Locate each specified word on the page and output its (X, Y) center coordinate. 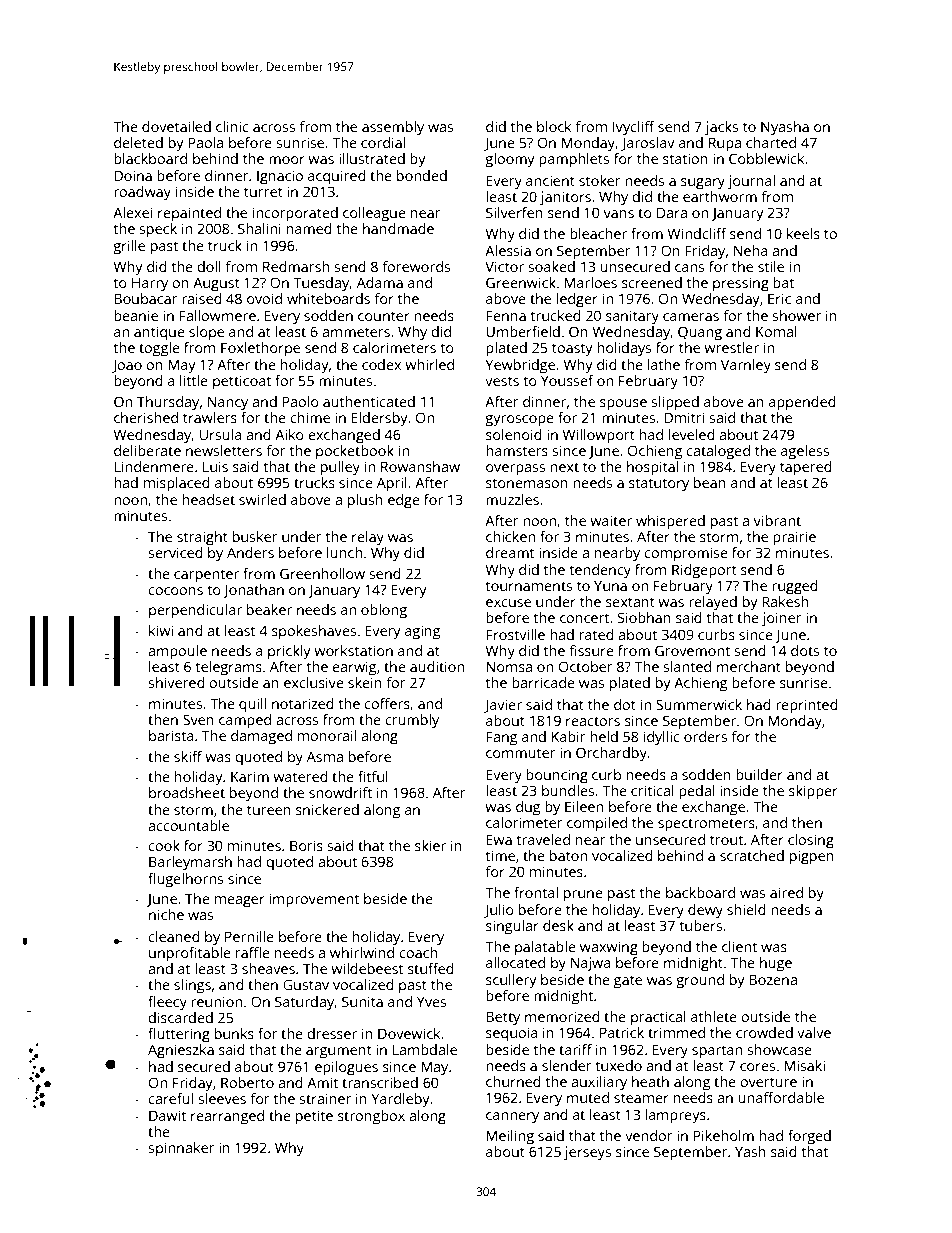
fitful (373, 776)
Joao (127, 366)
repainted (189, 214)
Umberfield (523, 331)
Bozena (773, 979)
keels (803, 233)
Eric (779, 298)
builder (759, 774)
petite (314, 1117)
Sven (198, 719)
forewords (416, 266)
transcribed (380, 1082)
